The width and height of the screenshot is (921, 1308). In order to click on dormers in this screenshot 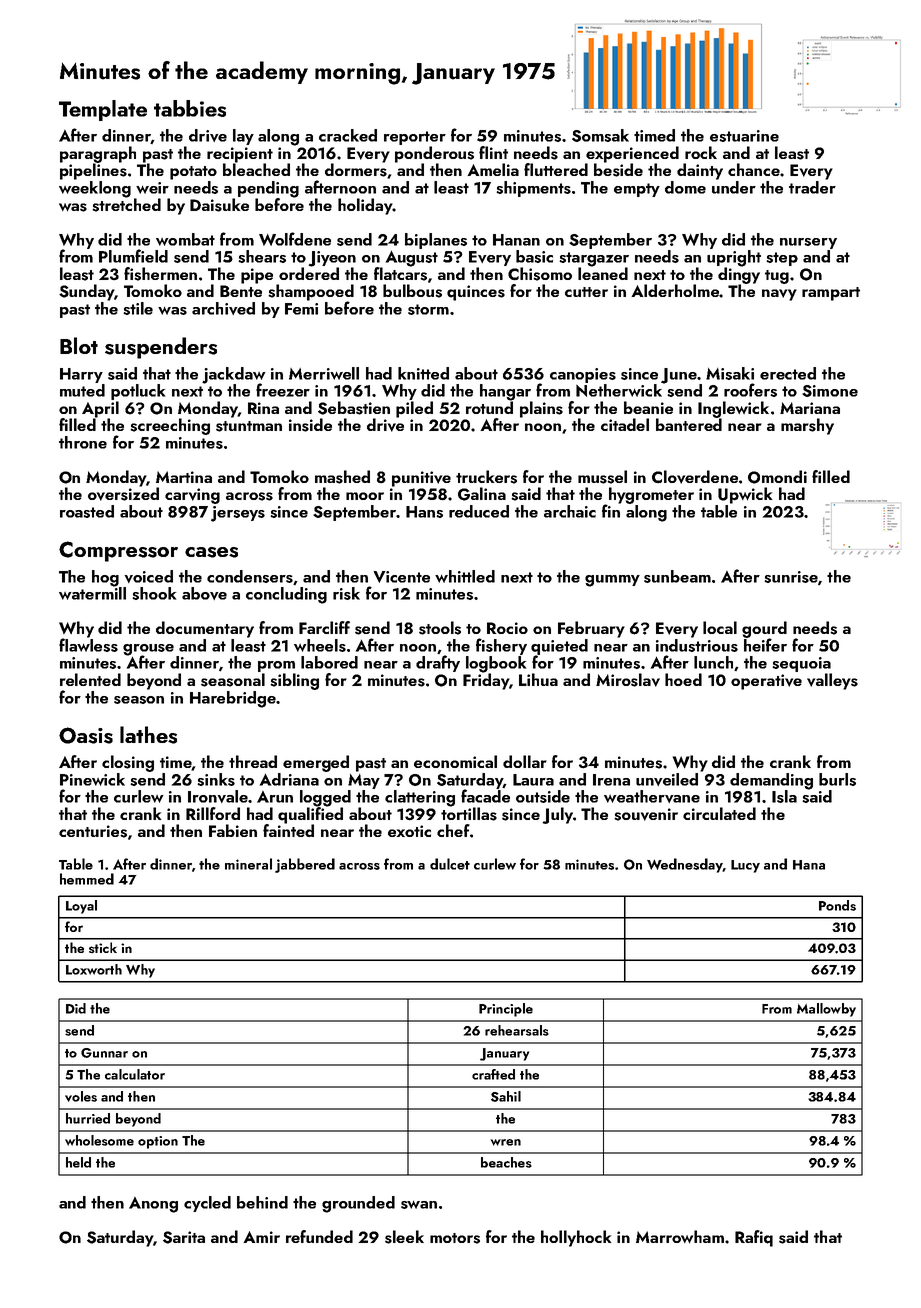, I will do `click(356, 170)`.
